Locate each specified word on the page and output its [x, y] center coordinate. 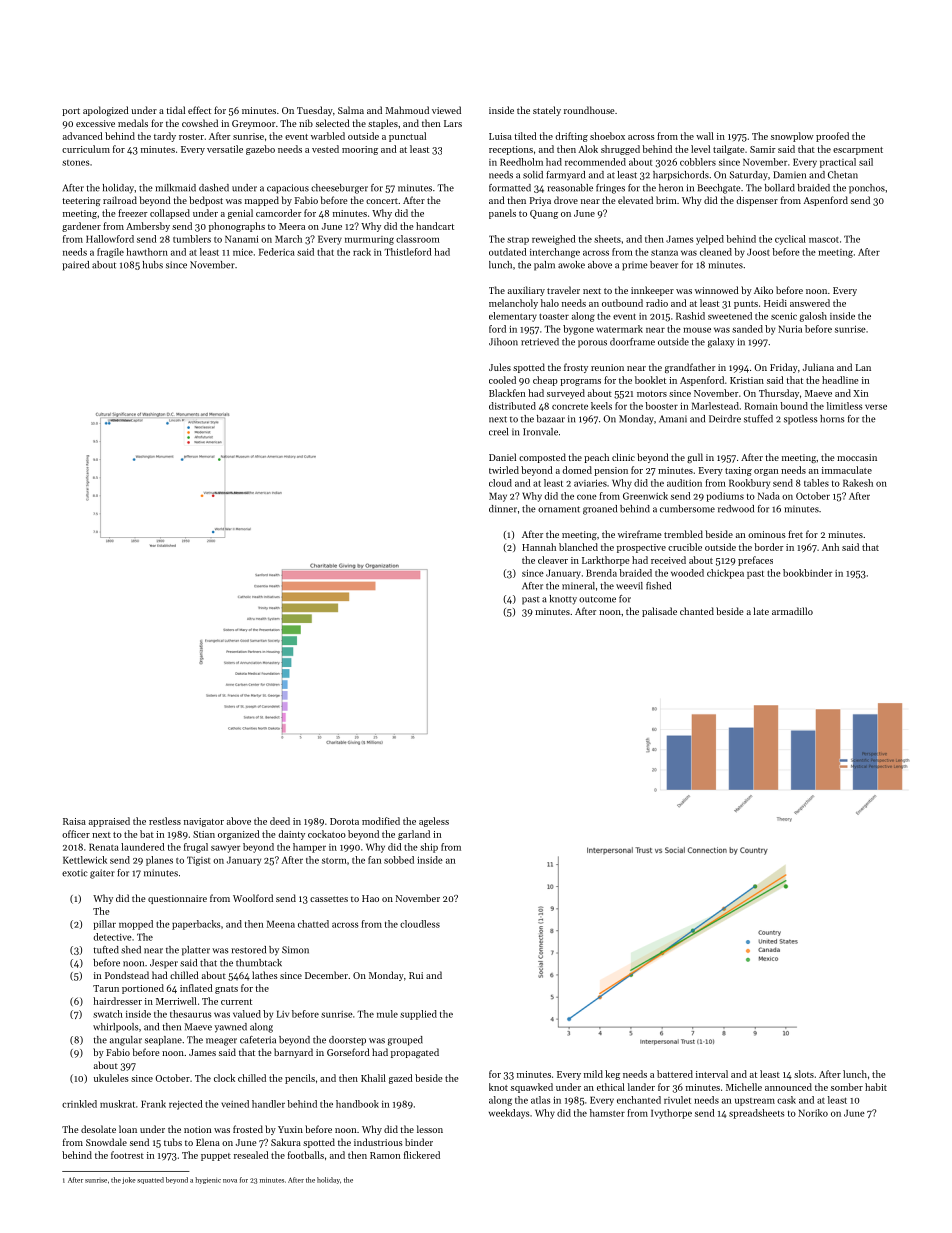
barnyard [293, 1053]
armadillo [792, 611]
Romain [761, 406]
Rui [416, 975]
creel [498, 432]
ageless [434, 822]
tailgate [729, 150]
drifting [571, 137]
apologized [106, 111]
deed [280, 821]
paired [75, 266]
